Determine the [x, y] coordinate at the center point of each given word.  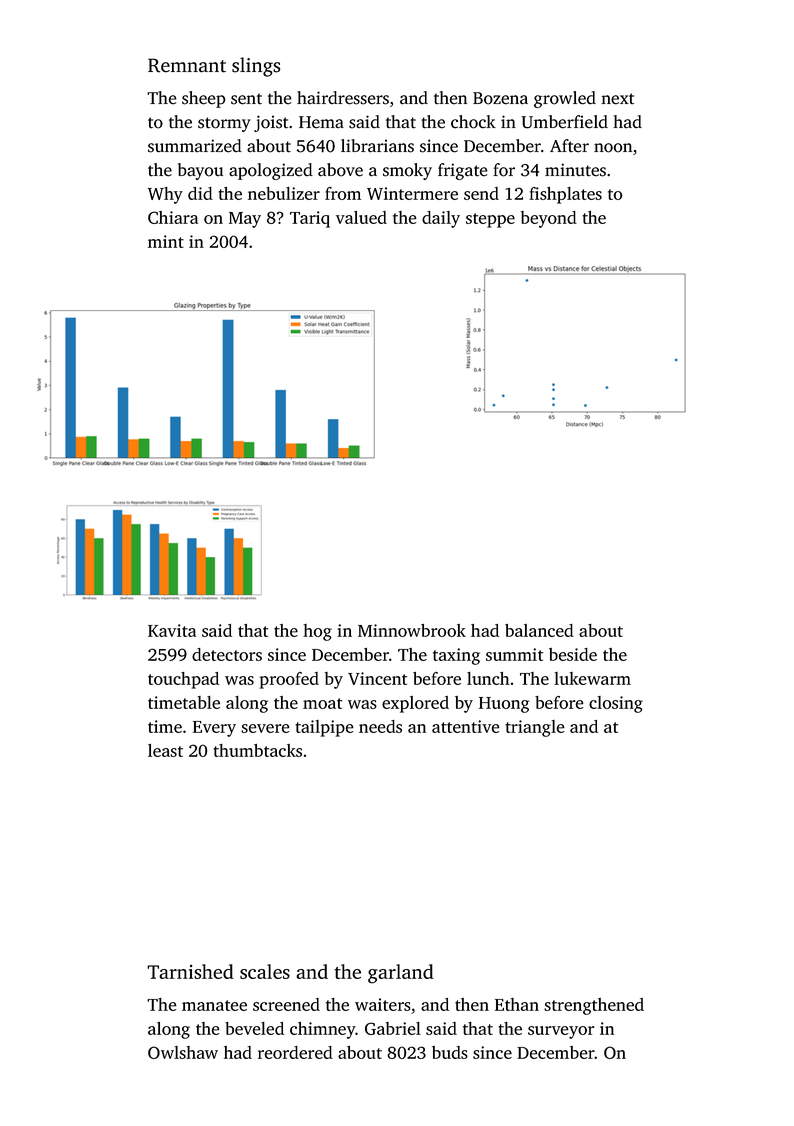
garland [401, 974]
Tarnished [190, 971]
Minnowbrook [412, 630]
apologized [271, 171]
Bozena [500, 98]
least [165, 750]
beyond [549, 219]
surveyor [561, 1032]
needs [380, 726]
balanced [539, 630]
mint [166, 241]
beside [573, 654]
